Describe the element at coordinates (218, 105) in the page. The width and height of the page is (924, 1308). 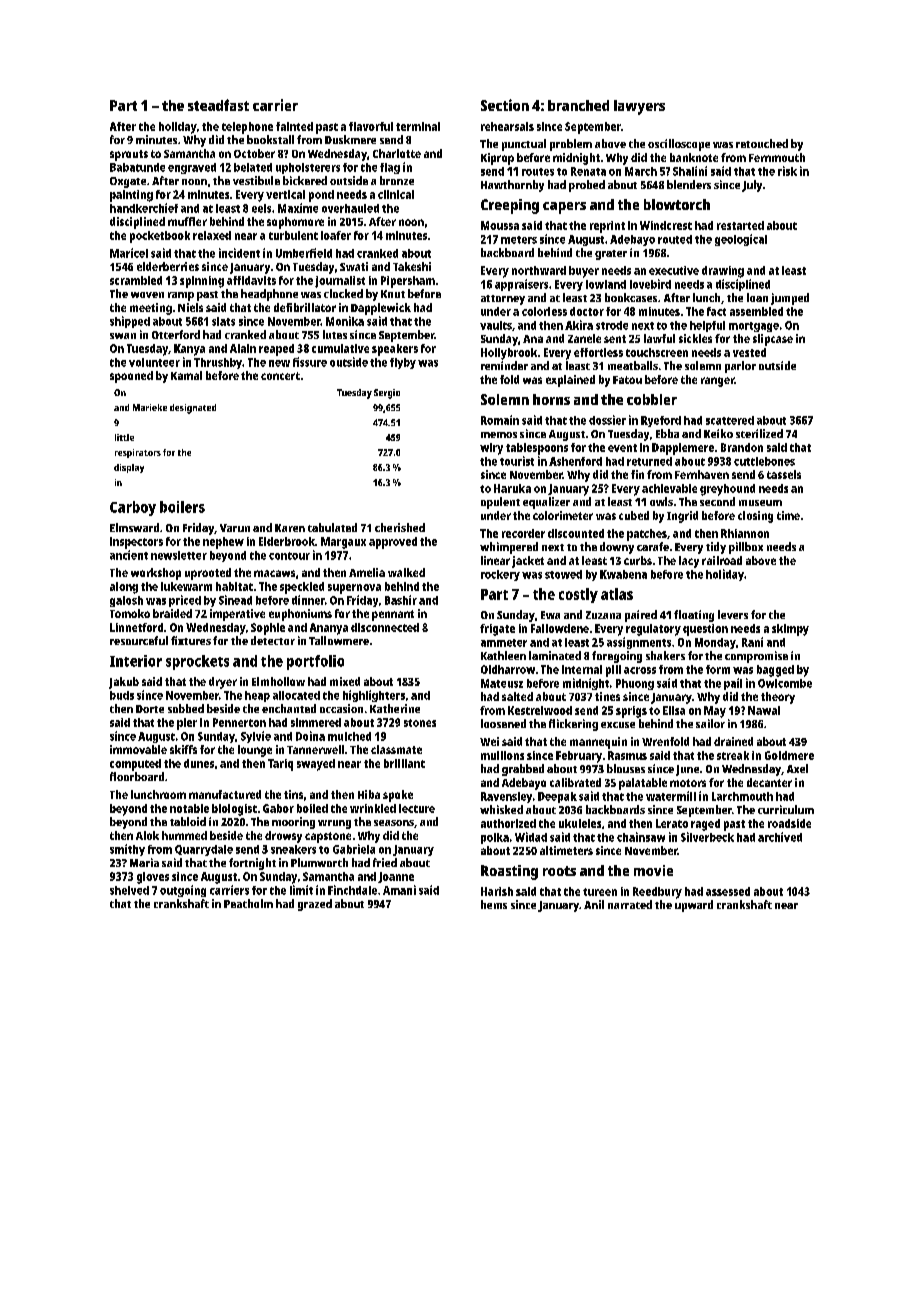
I see `steadfast` at that location.
